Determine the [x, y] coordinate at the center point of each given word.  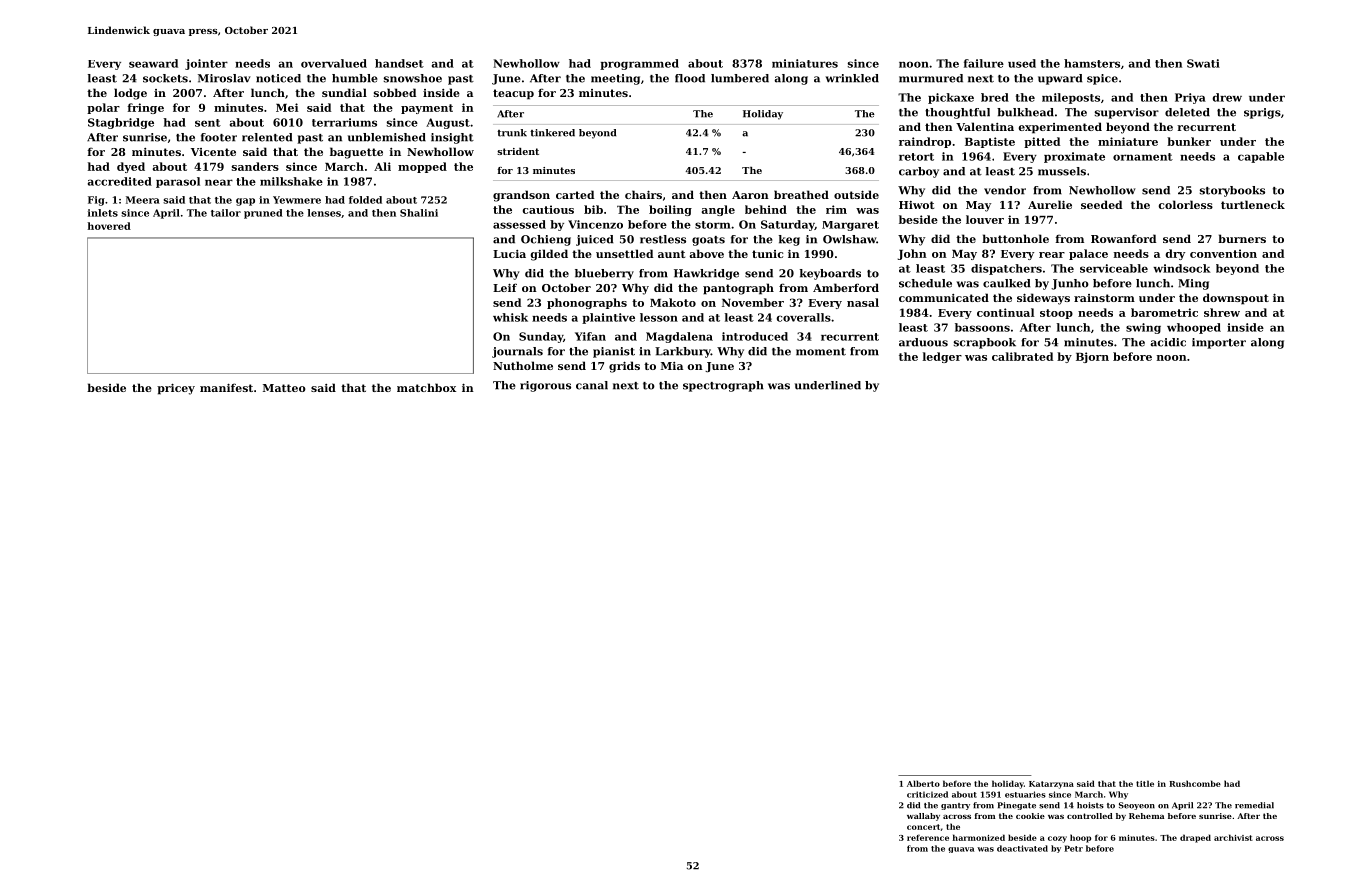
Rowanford [1123, 238]
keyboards [830, 274]
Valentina [985, 126]
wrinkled [852, 78]
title [1145, 783]
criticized [927, 794]
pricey [176, 389]
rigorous [545, 386]
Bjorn [1092, 357]
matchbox [426, 387]
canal [592, 385]
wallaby [923, 817]
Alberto [923, 783]
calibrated [1022, 356]
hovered [109, 226]
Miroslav [224, 78]
